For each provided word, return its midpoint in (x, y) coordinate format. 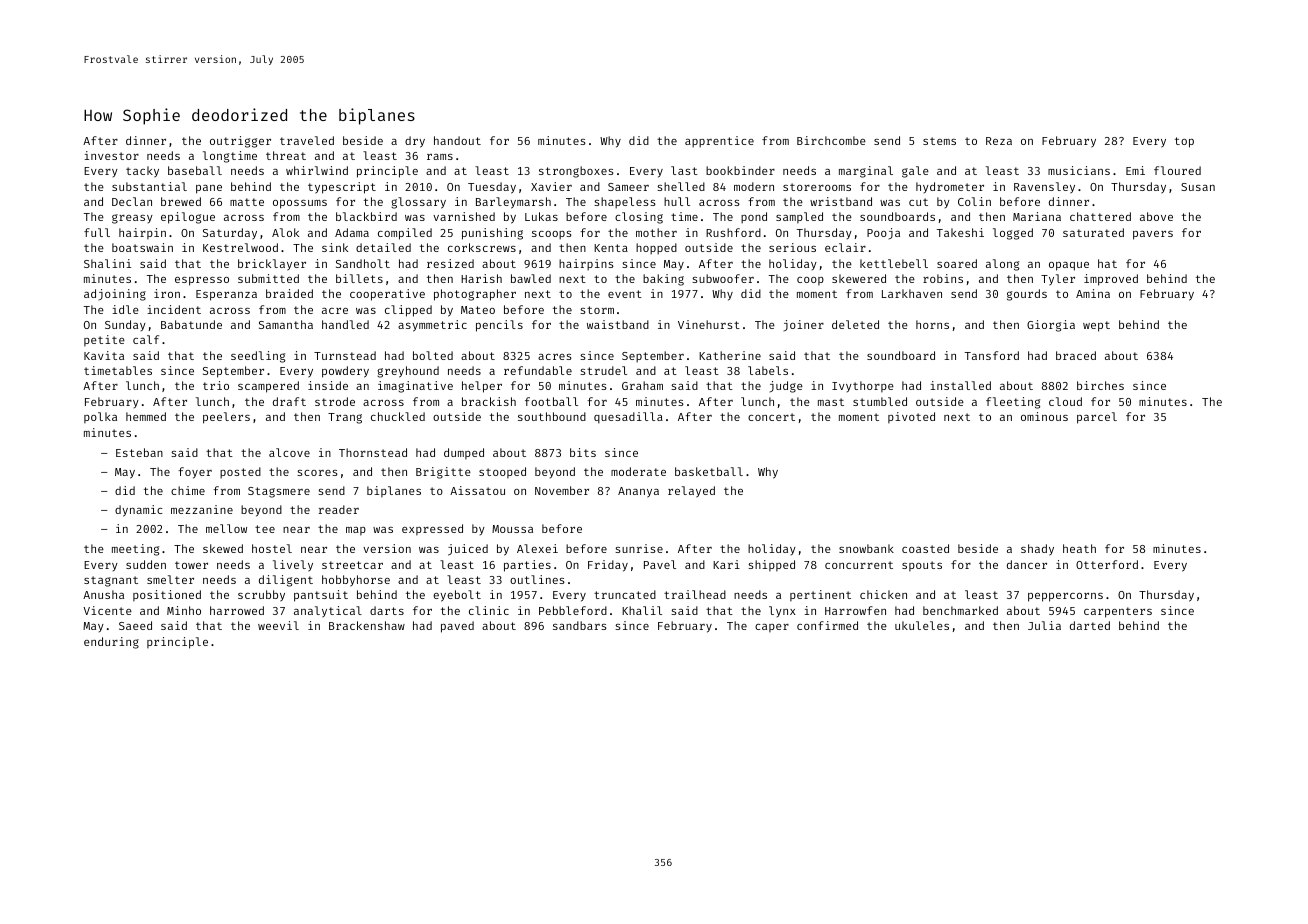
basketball (709, 471)
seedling (258, 357)
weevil (278, 625)
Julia (1044, 625)
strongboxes (576, 172)
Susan (1198, 187)
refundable (538, 370)
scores (317, 473)
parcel (1097, 418)
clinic (489, 610)
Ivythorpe (863, 386)
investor (111, 155)
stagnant (111, 581)
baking (663, 280)
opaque (1069, 266)
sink (335, 247)
